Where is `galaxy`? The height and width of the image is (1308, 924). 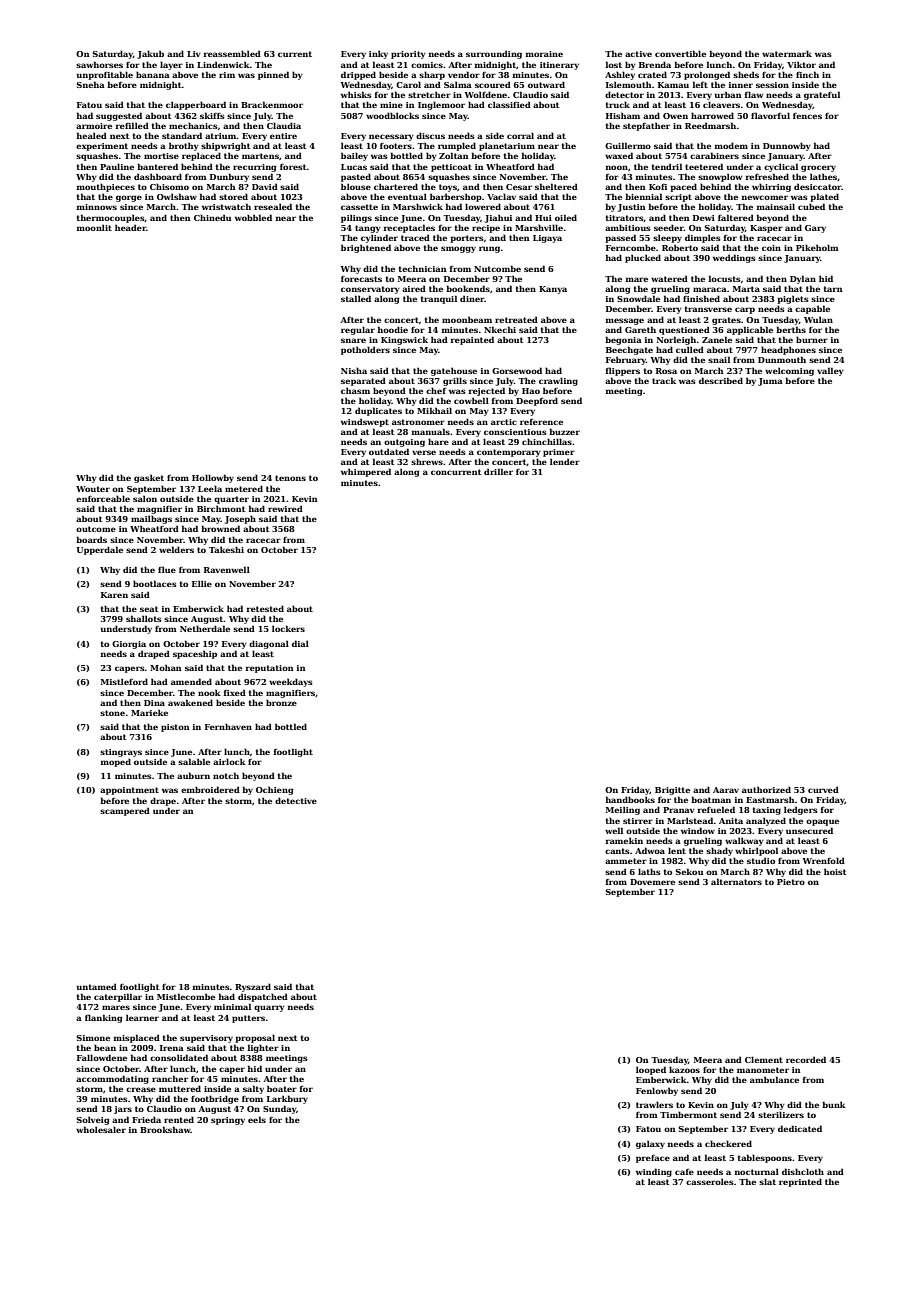 galaxy is located at coordinates (650, 1144).
